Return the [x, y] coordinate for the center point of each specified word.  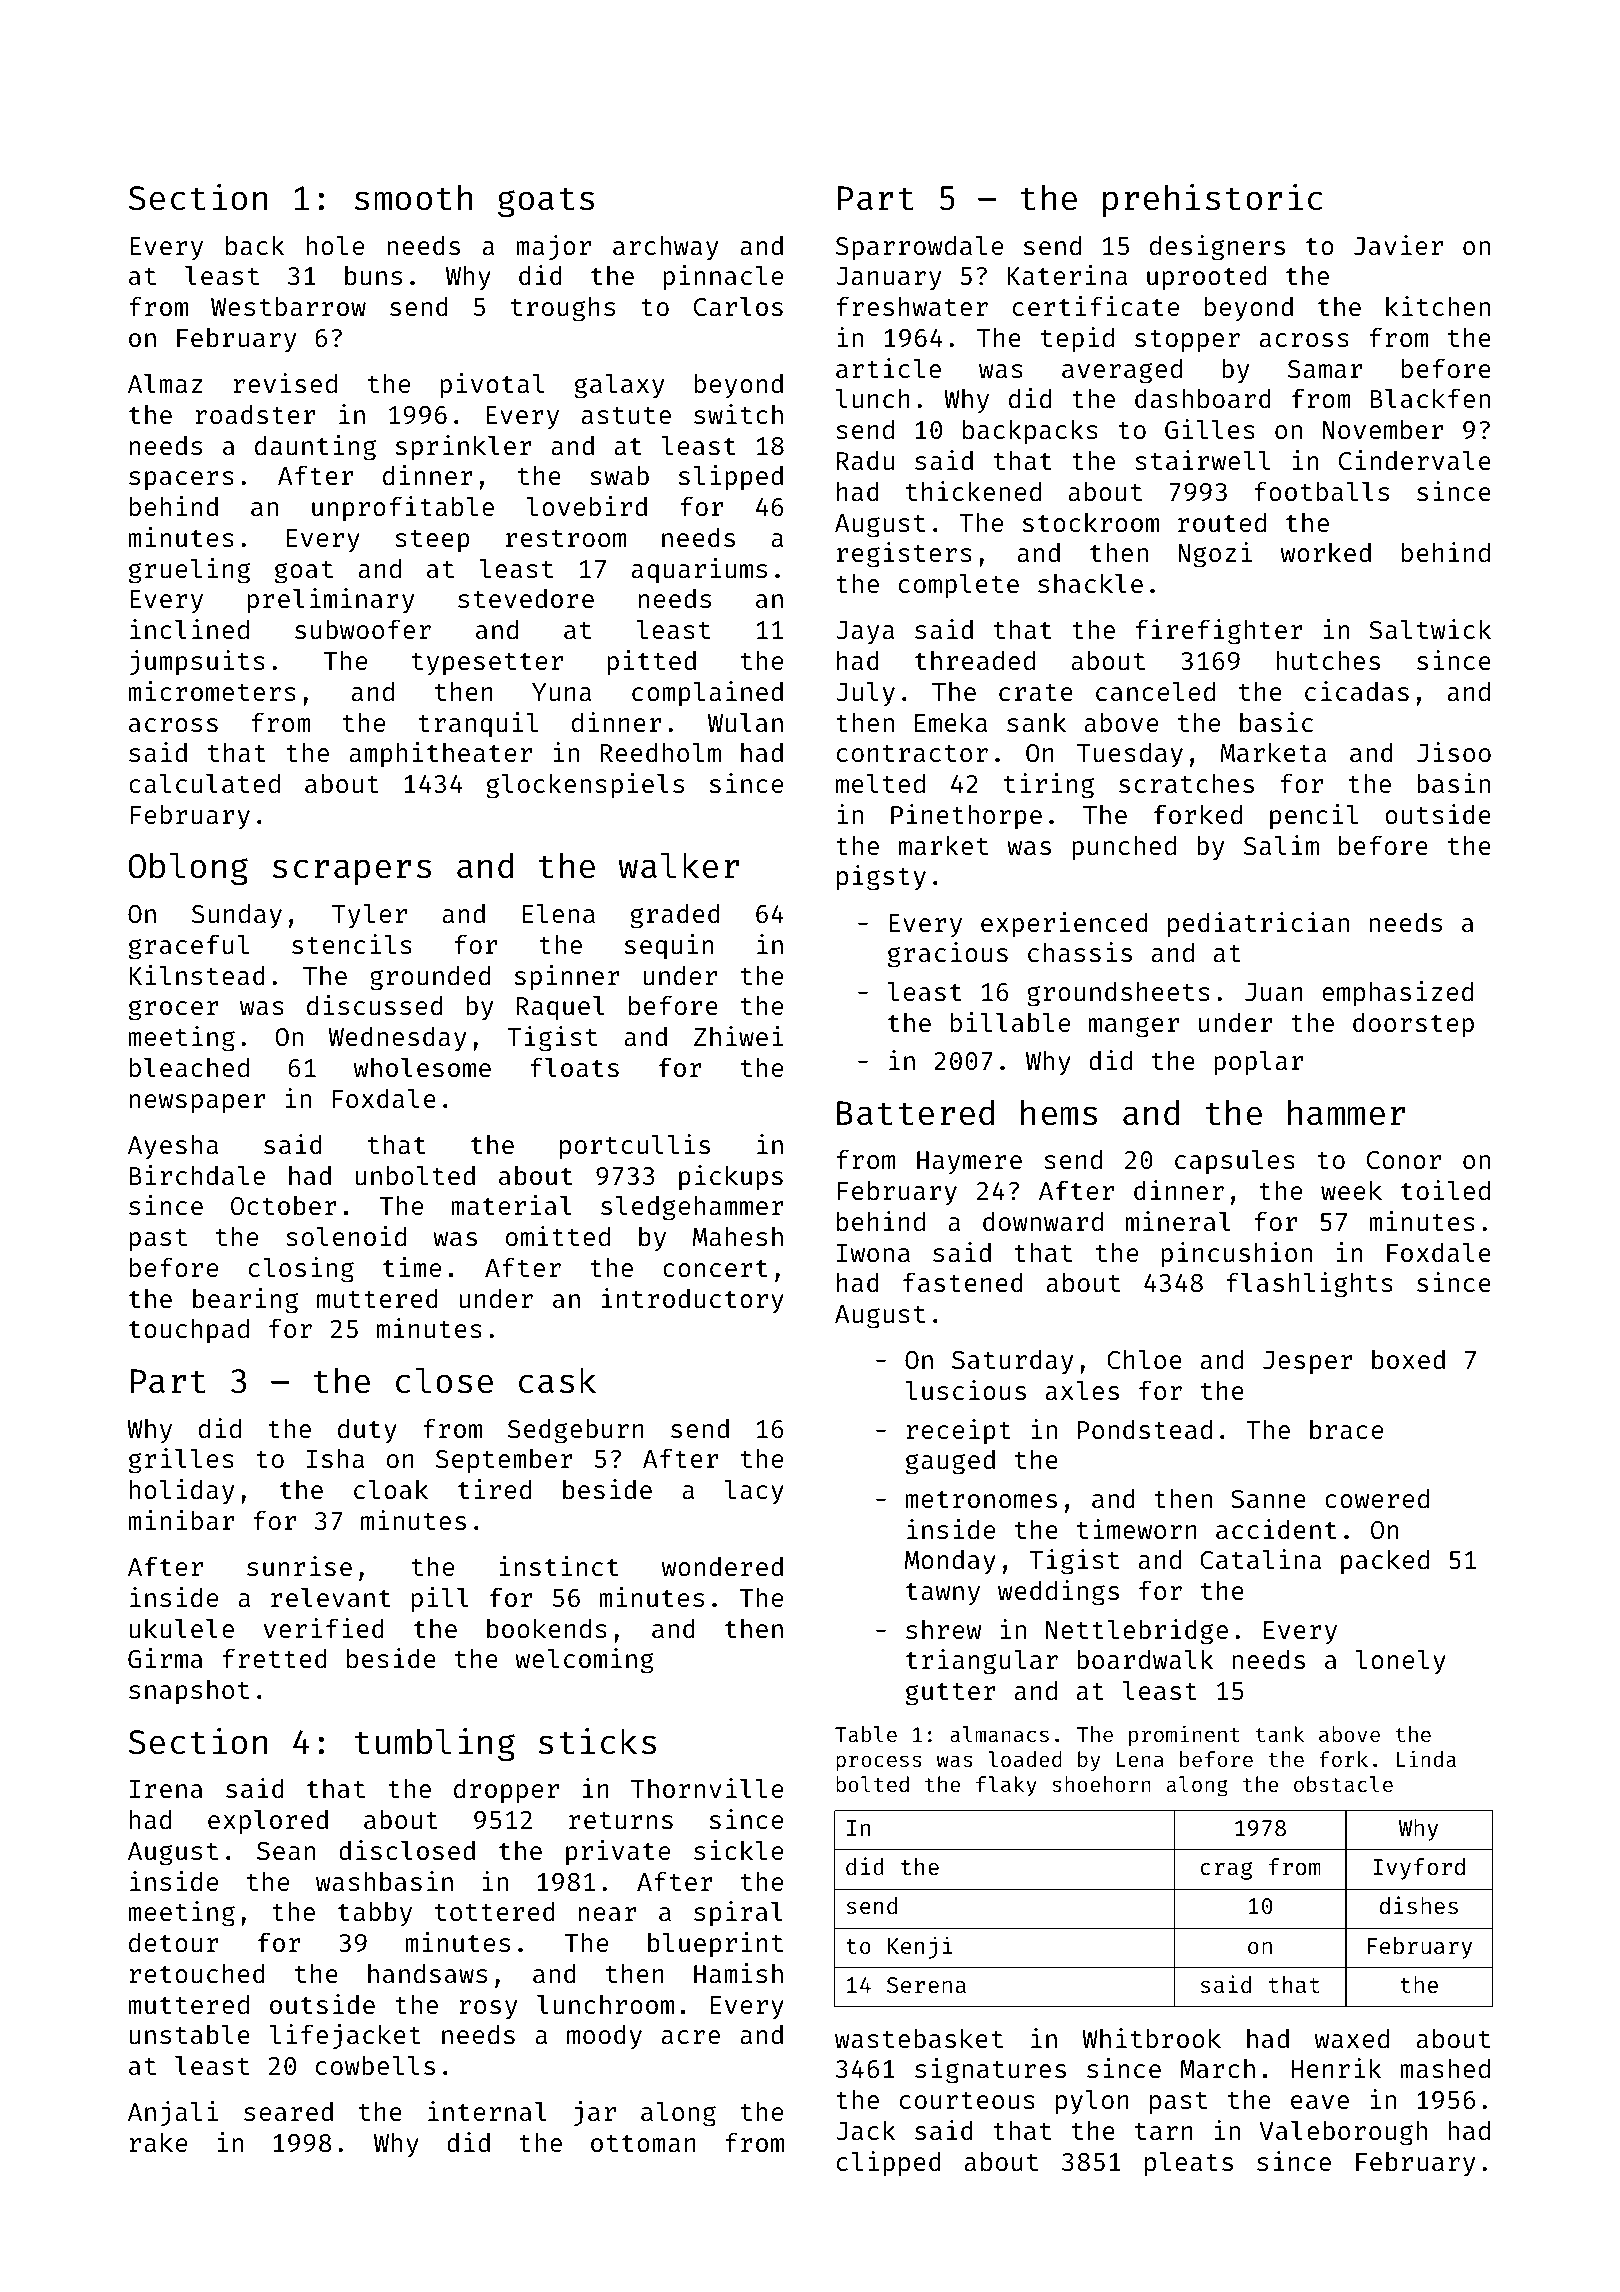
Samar [1325, 369]
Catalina [1260, 1559]
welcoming [584, 1661]
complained [707, 694]
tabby [375, 1914]
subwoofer [363, 629]
